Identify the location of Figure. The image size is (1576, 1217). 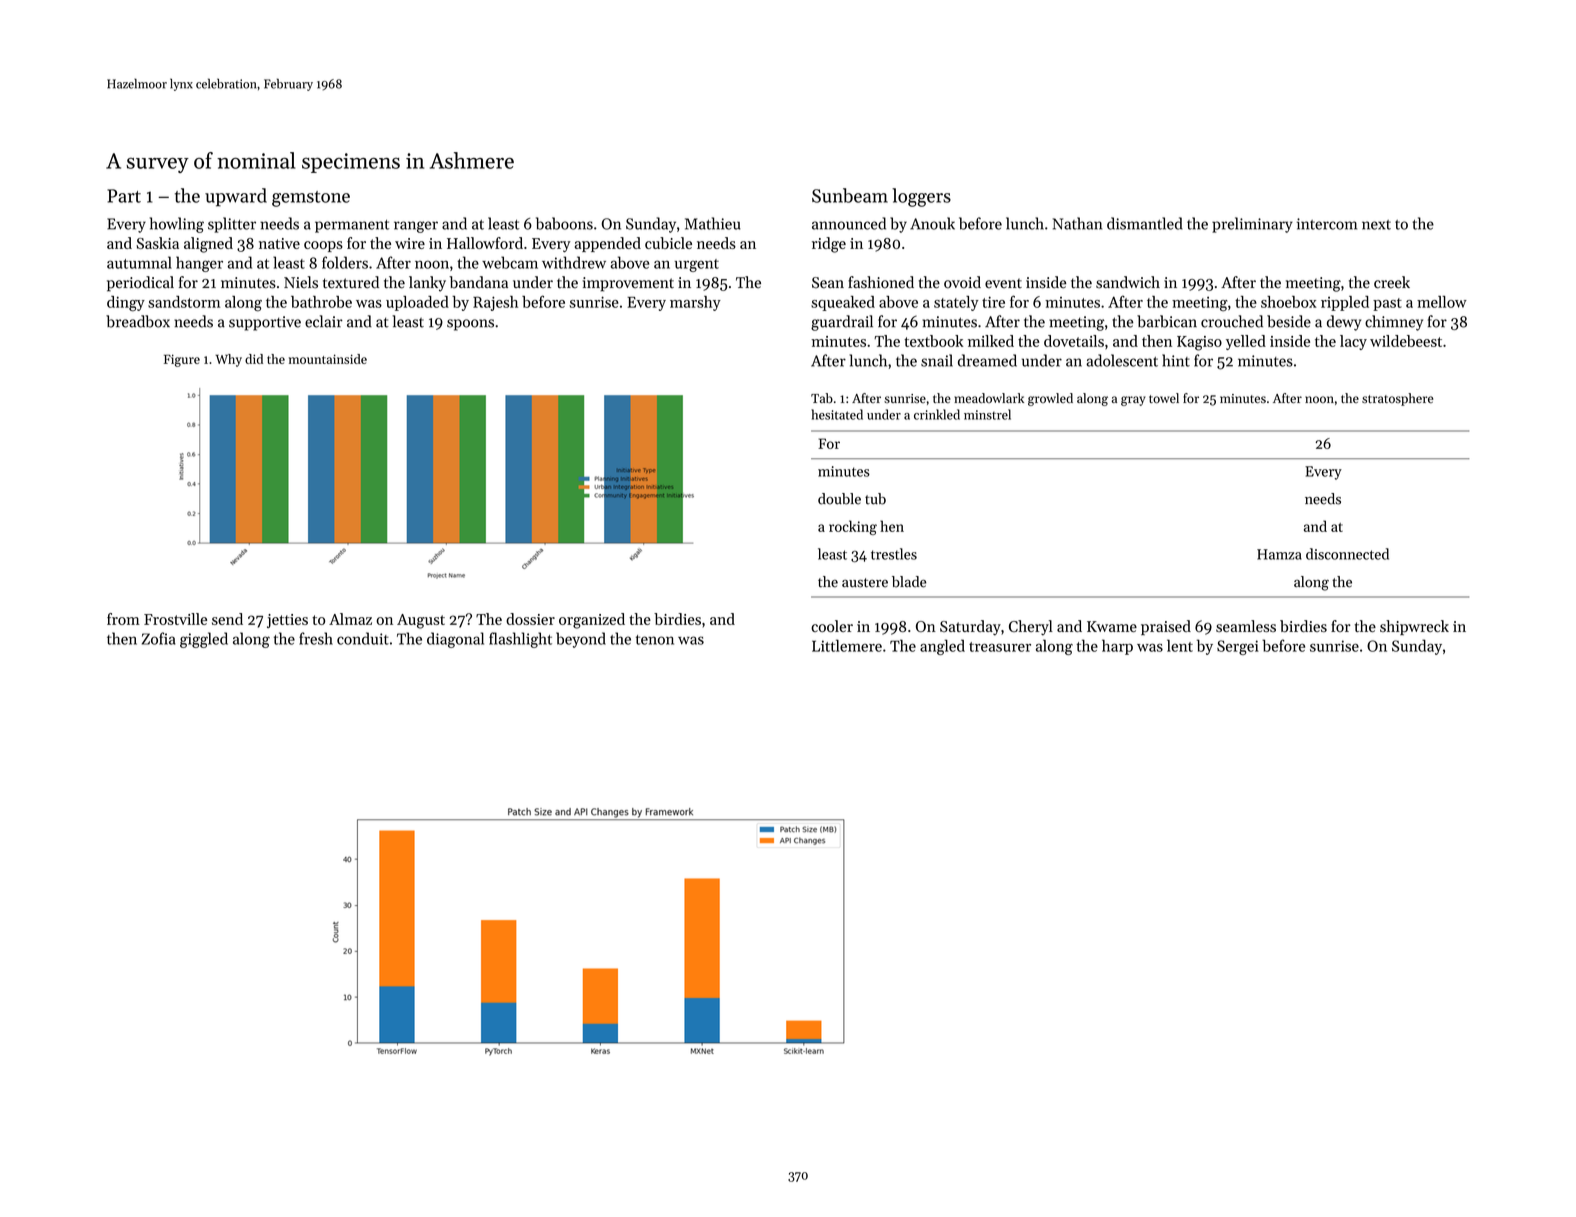
(182, 360).
